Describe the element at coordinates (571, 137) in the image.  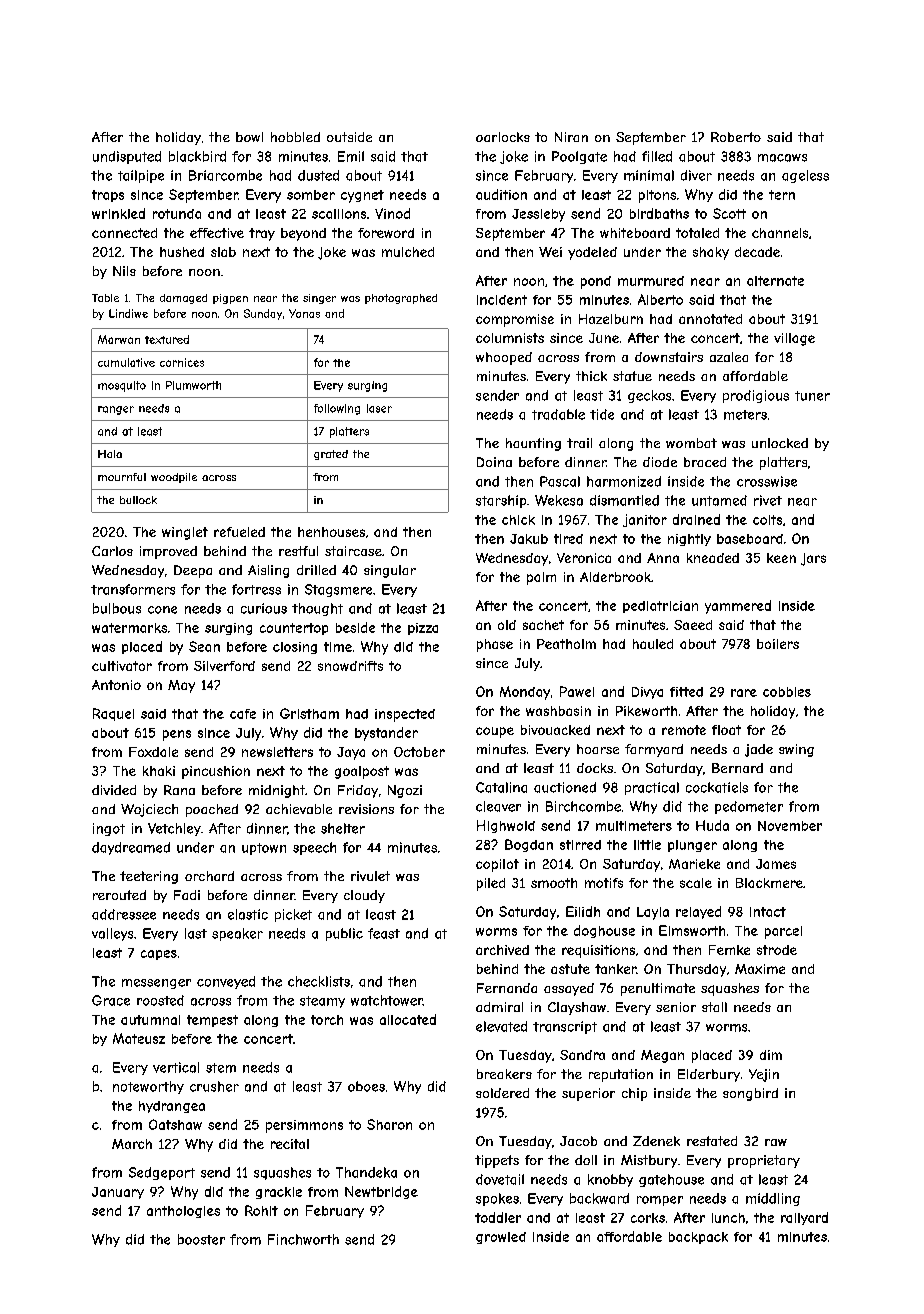
I see `Niran` at that location.
